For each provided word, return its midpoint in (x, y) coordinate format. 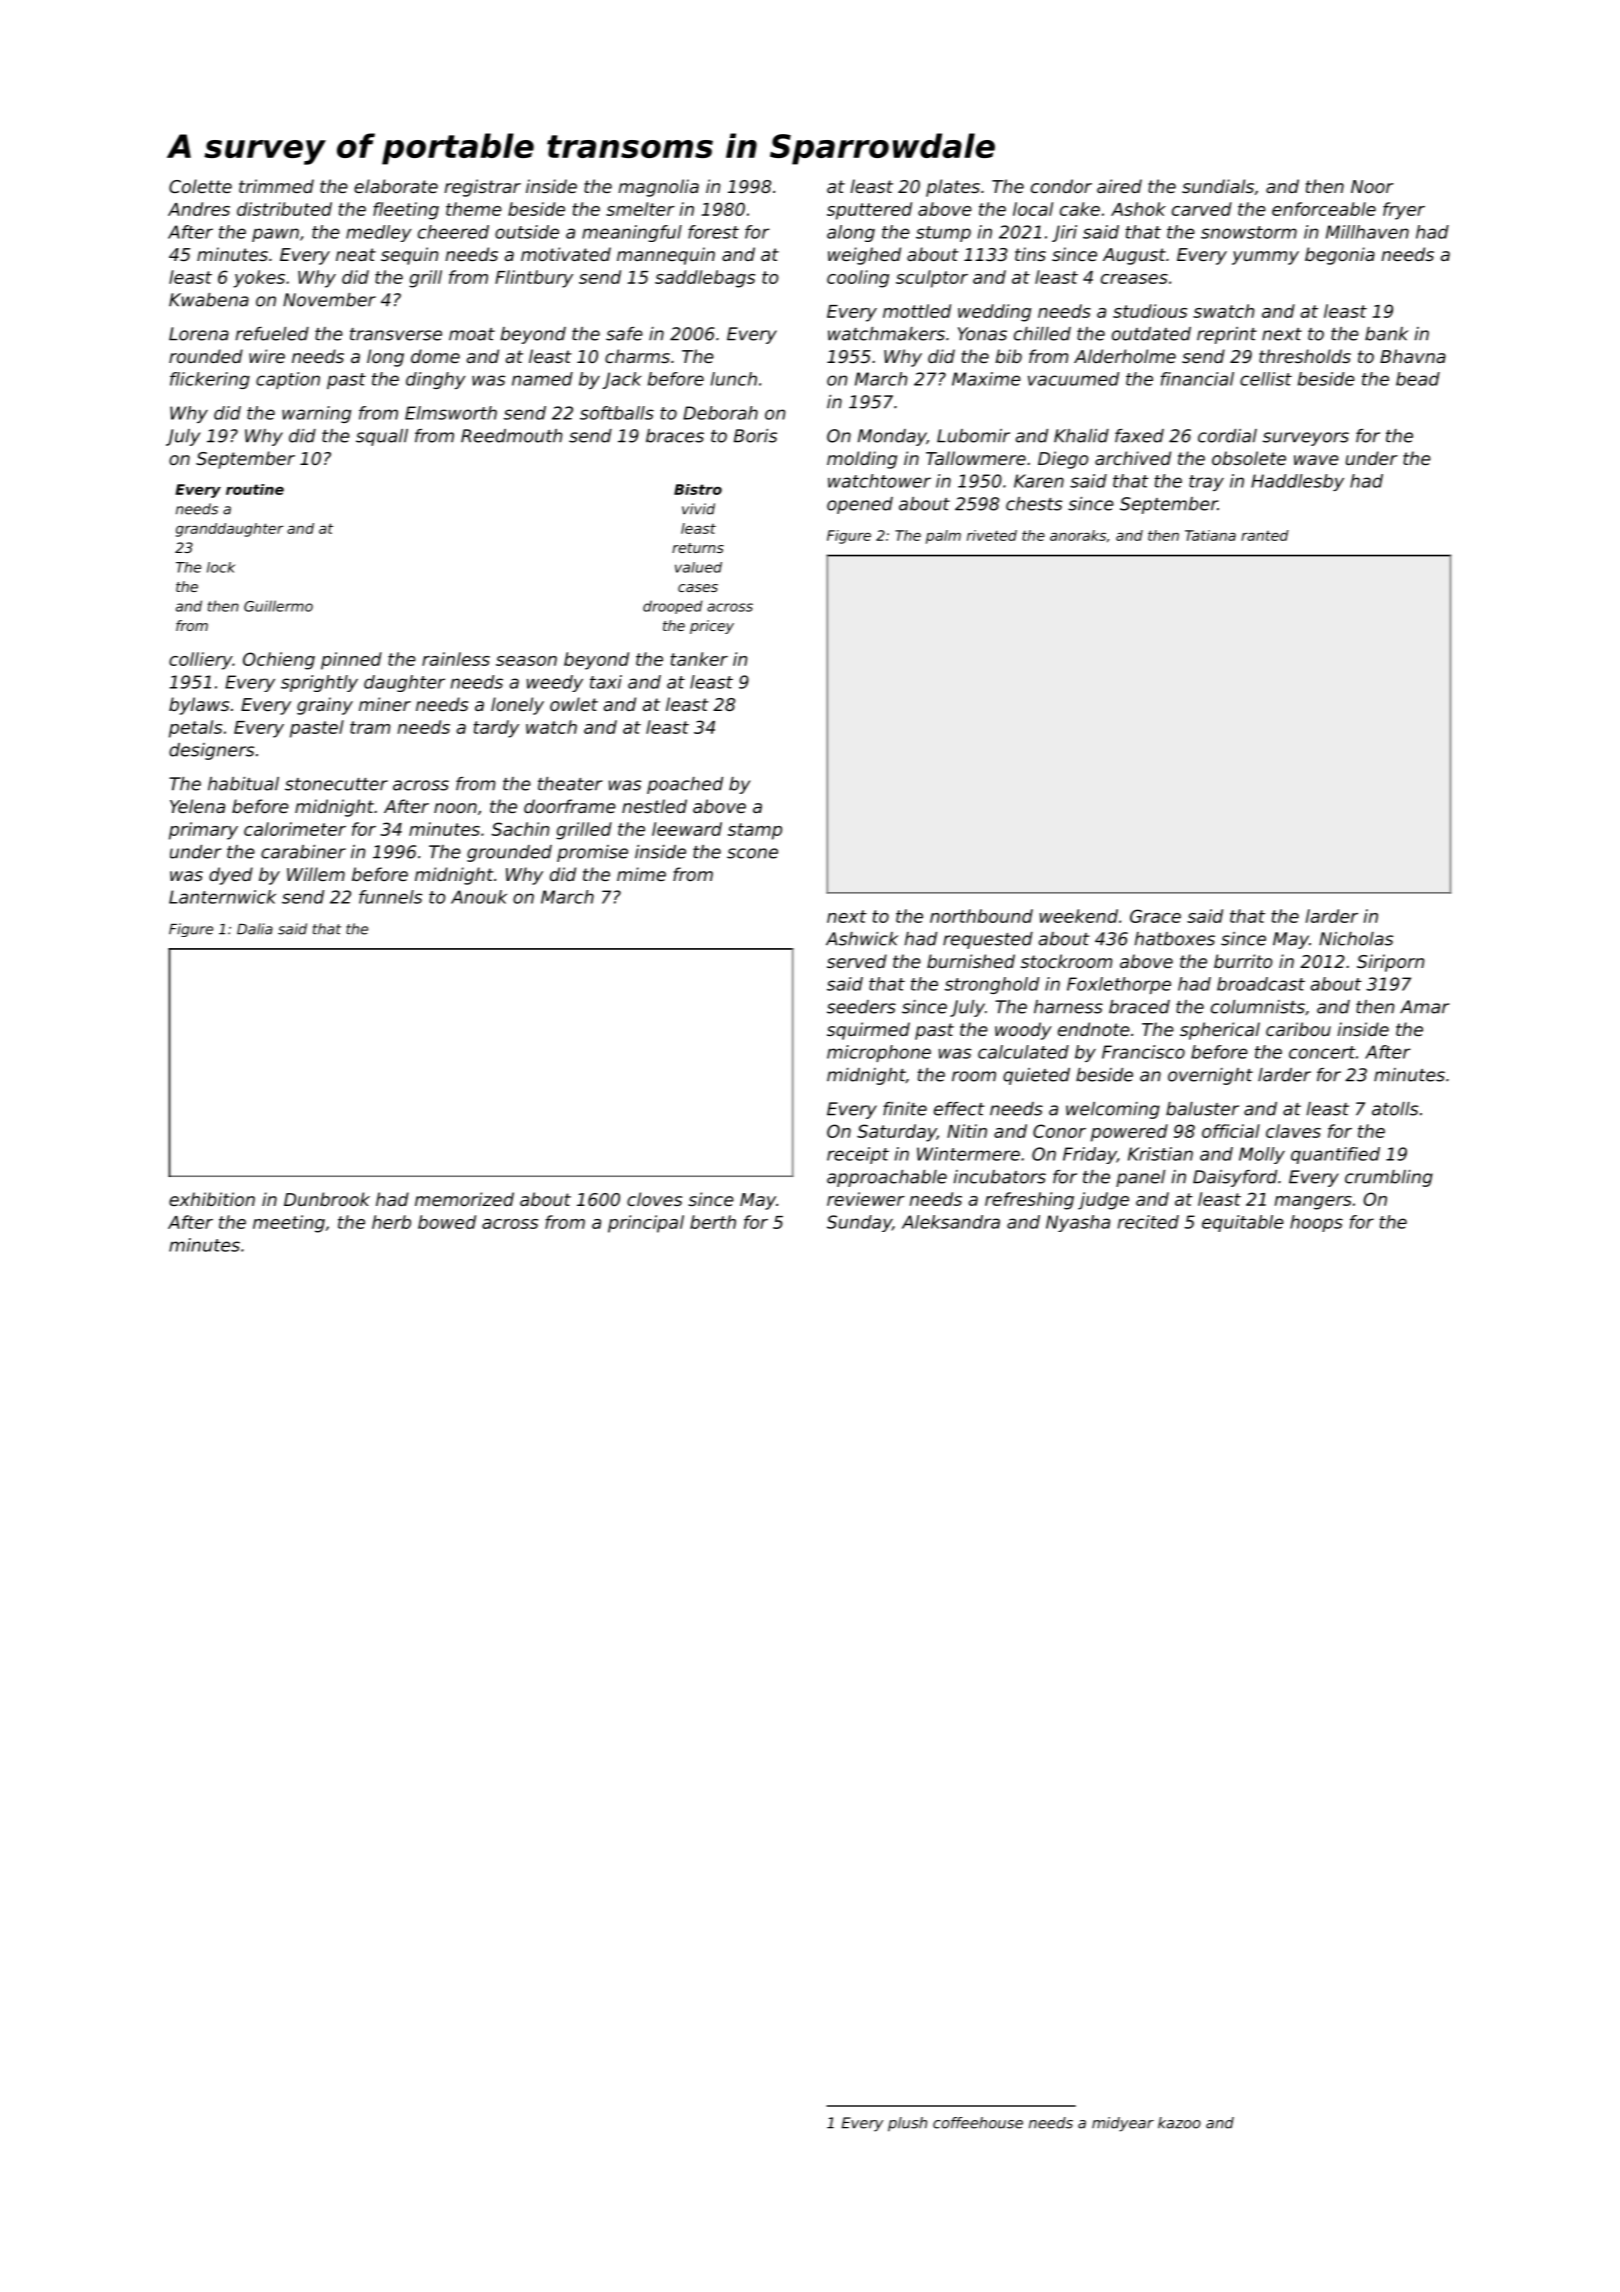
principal (646, 1224)
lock (221, 567)
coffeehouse (978, 2123)
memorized (464, 1199)
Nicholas (1356, 939)
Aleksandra (951, 1222)
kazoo (1179, 2123)
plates (953, 188)
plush (907, 2124)
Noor (1372, 186)
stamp (755, 831)
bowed (447, 1222)
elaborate (396, 186)
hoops (1316, 1223)
